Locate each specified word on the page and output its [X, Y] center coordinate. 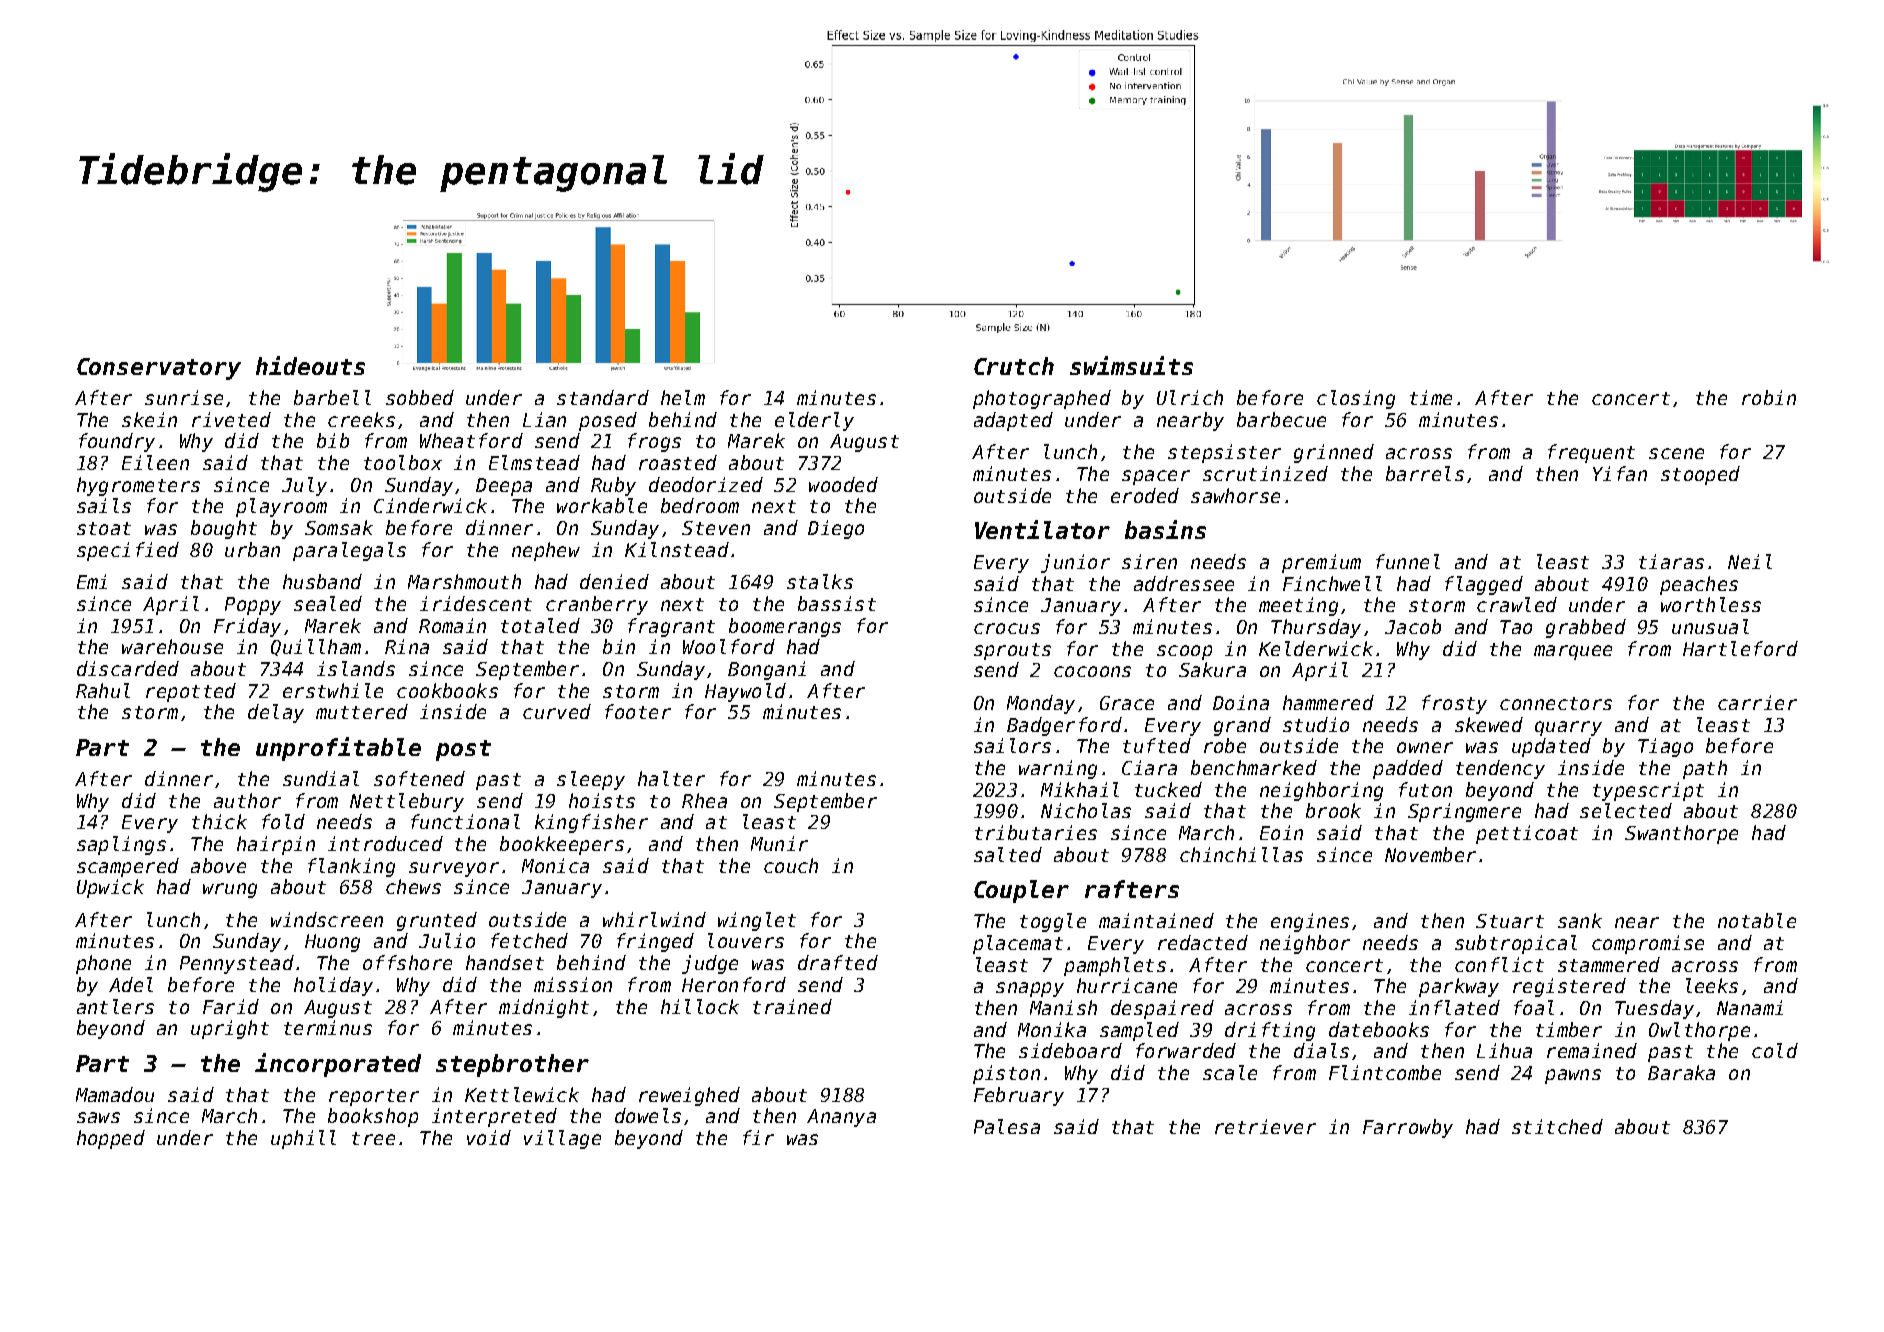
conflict [1499, 964]
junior [1075, 563]
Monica [555, 865]
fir [758, 1137]
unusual [1710, 626]
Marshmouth [464, 581]
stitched [1557, 1126]
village [562, 1139]
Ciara [1149, 767]
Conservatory [159, 369]
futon [1425, 789]
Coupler [1021, 891]
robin [1769, 397]
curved [557, 711]
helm [683, 397]
